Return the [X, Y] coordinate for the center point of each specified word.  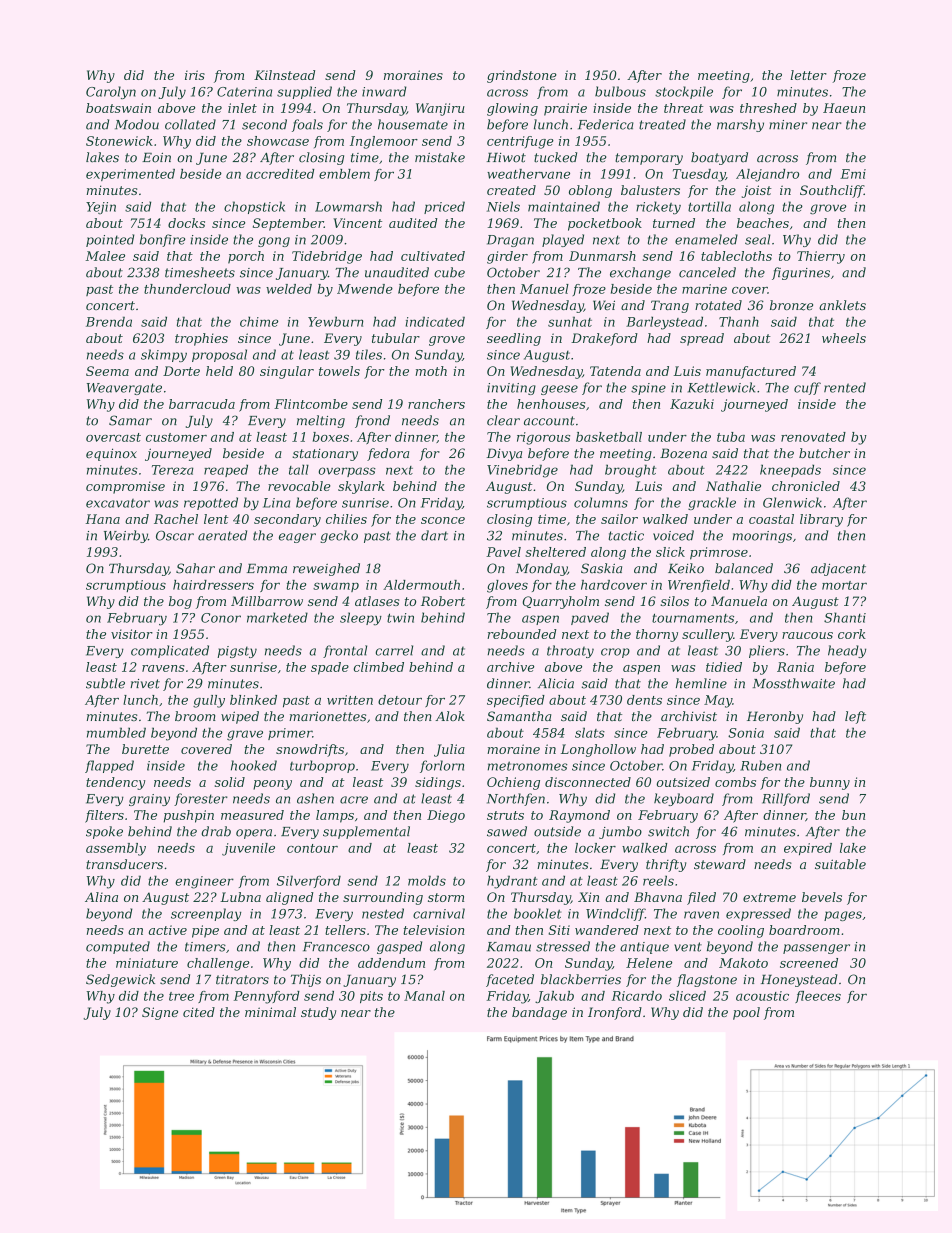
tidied [724, 667]
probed [691, 750]
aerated [222, 535]
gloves [507, 586]
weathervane [528, 174]
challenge [218, 964]
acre [354, 800]
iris [195, 75]
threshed [768, 108]
